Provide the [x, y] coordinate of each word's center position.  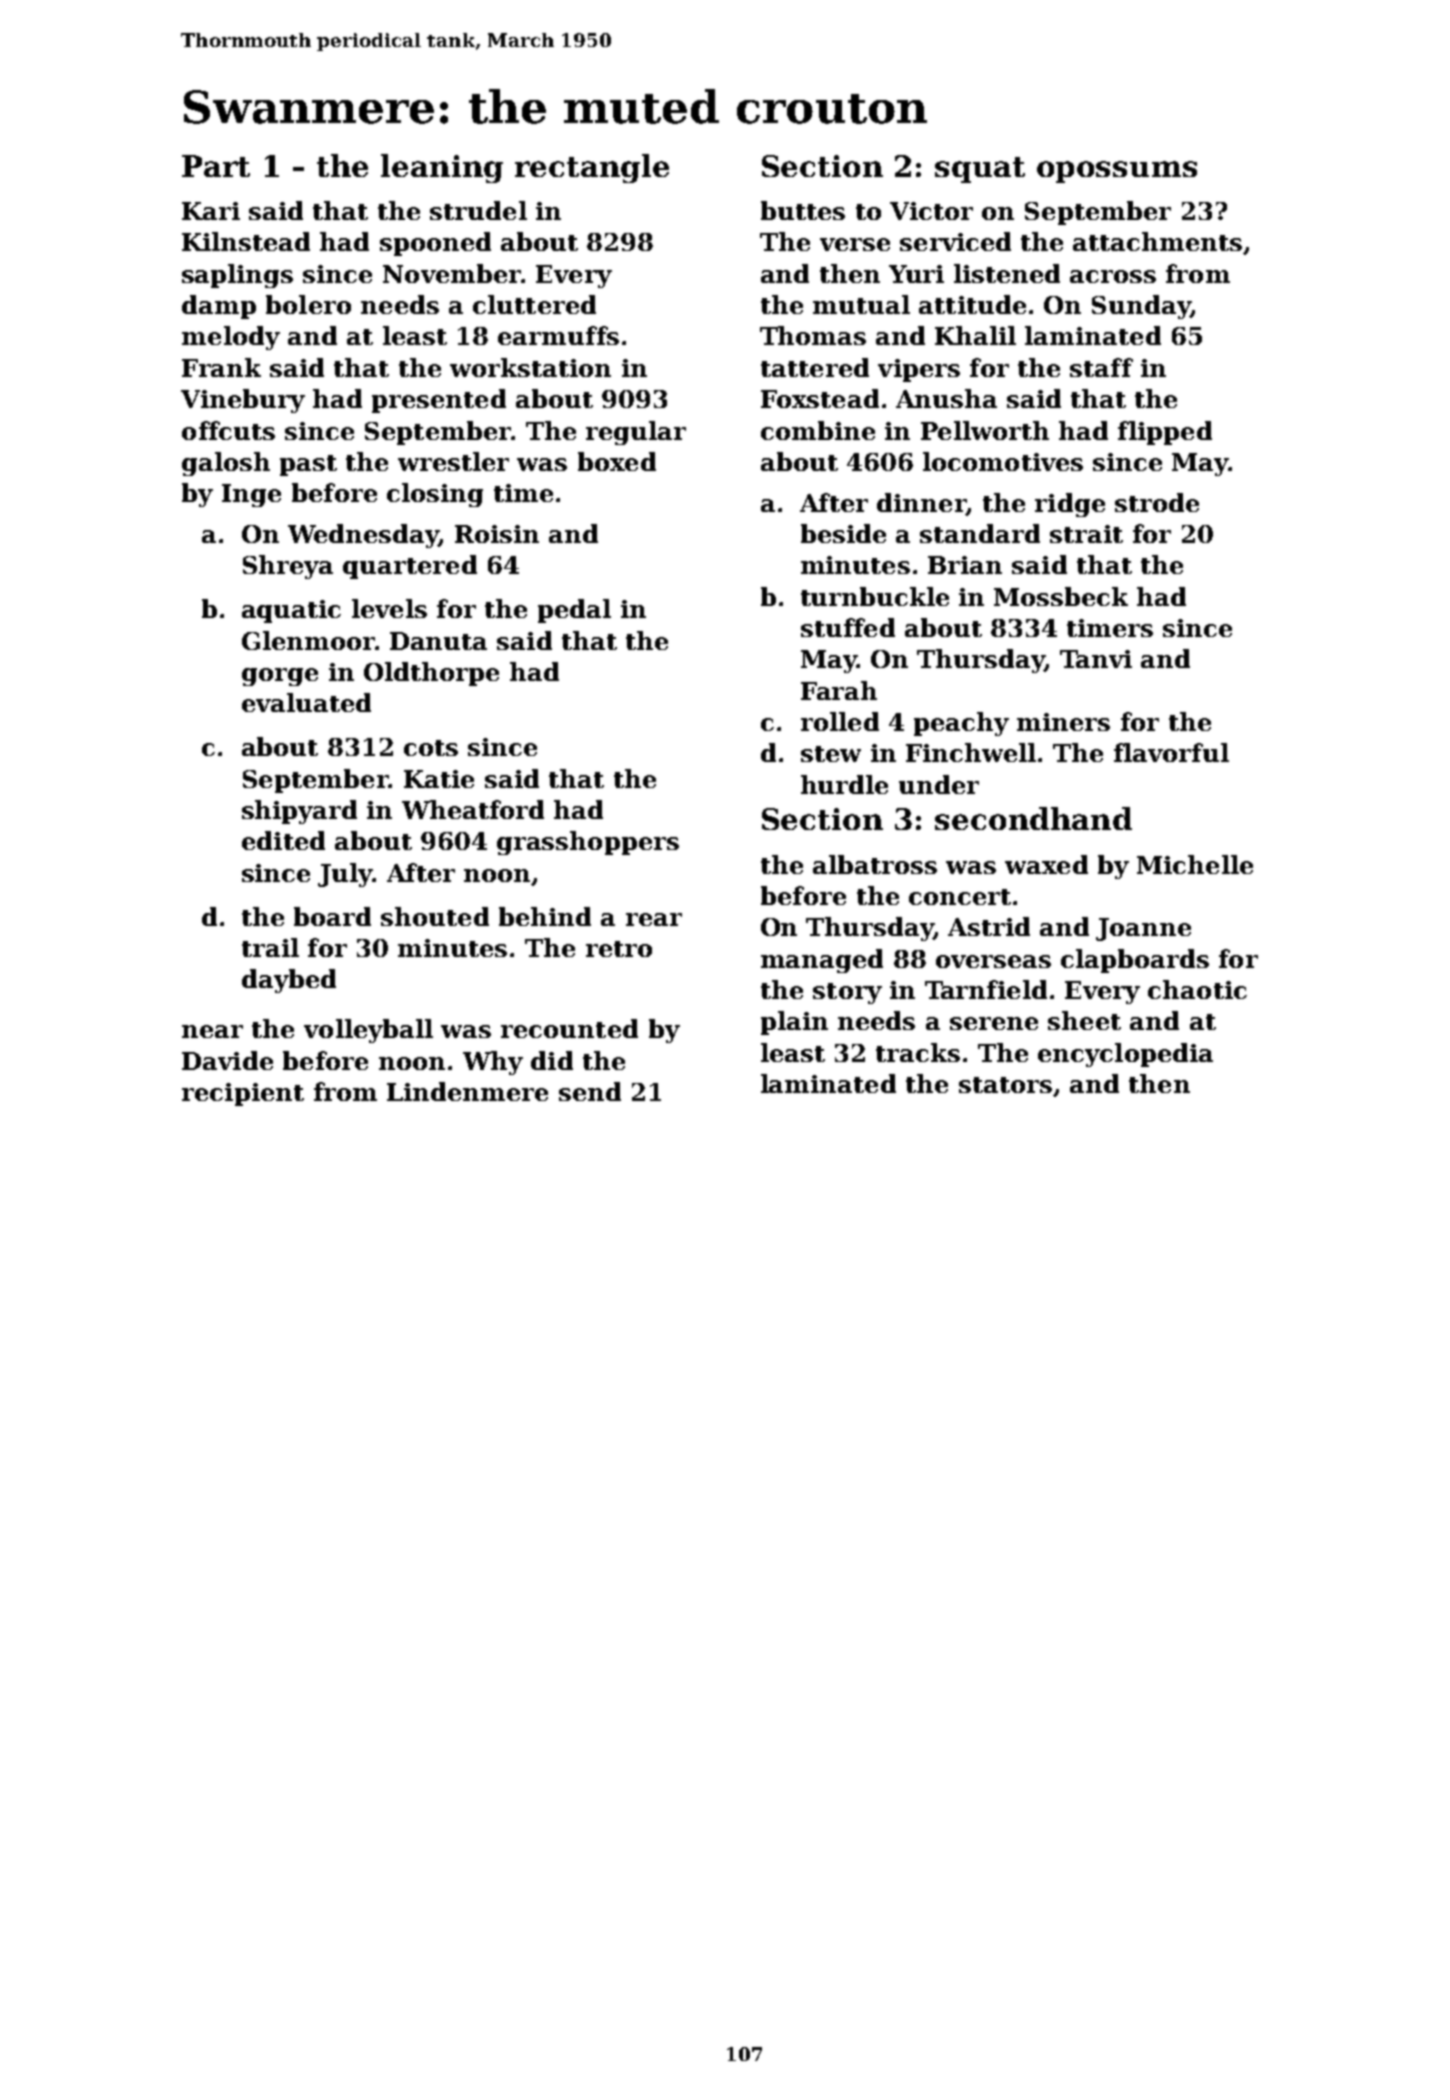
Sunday [1141, 307]
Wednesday [363, 536]
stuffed [848, 627]
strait [1086, 534]
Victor [931, 211]
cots [431, 748]
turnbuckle [875, 596]
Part [216, 166]
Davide [227, 1060]
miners [1063, 722]
